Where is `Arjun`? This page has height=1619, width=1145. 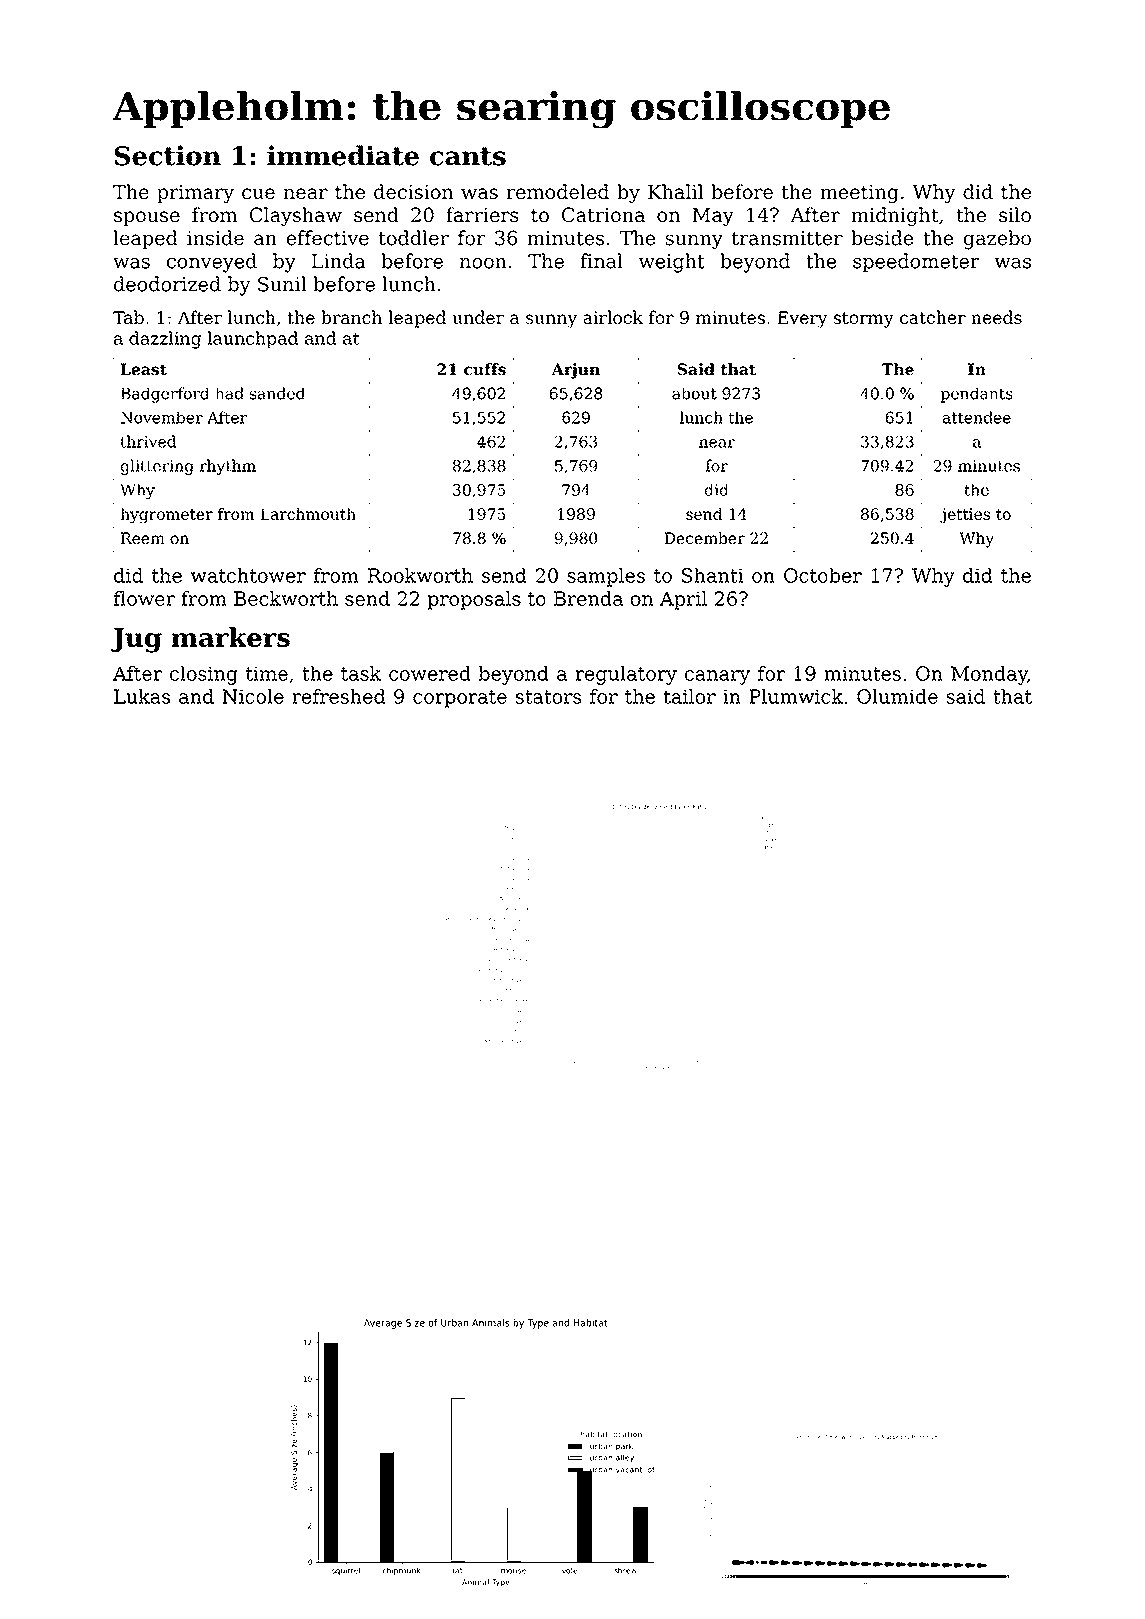 Arjun is located at coordinates (575, 371).
